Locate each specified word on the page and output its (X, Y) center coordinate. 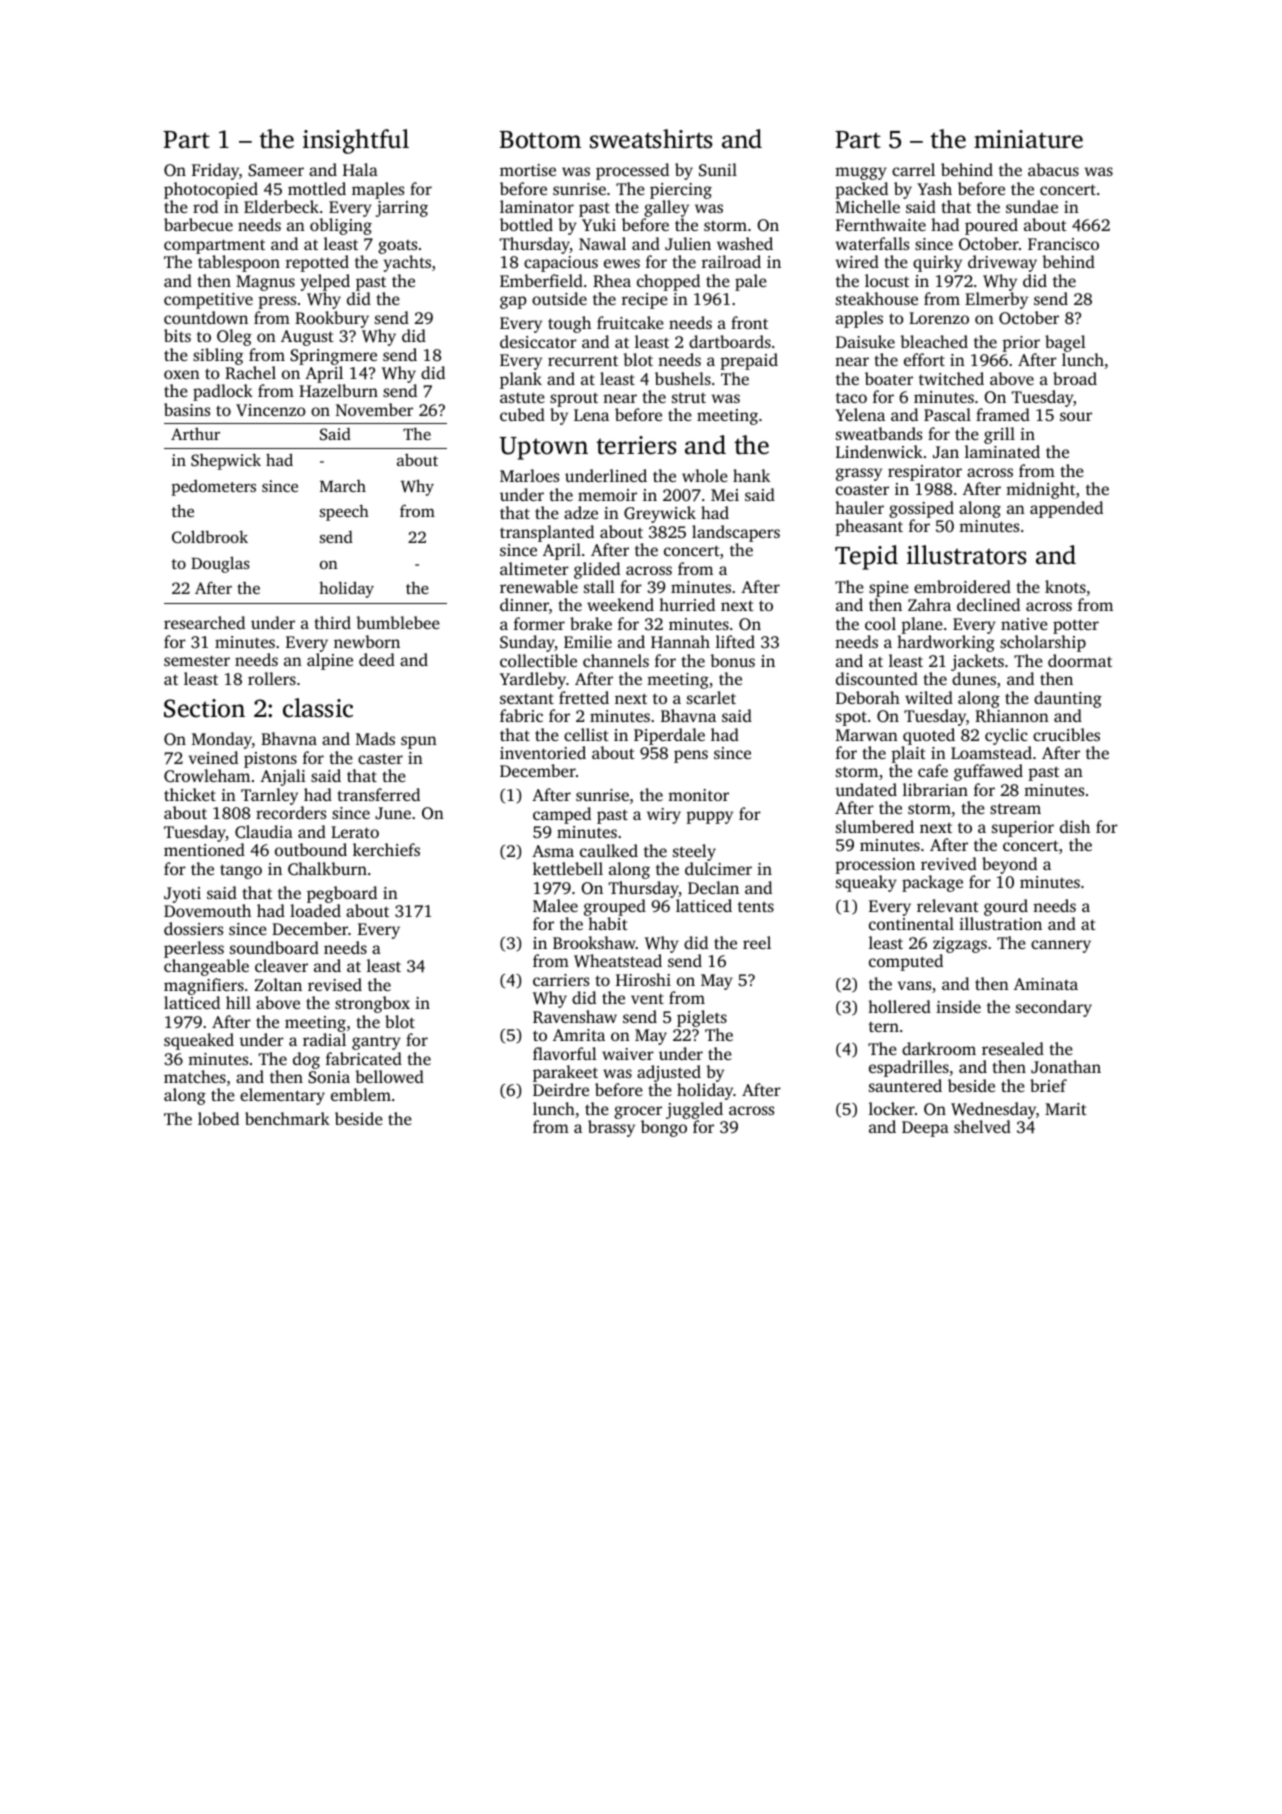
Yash (934, 188)
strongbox (372, 1004)
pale (751, 282)
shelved (982, 1126)
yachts (407, 263)
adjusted (669, 1073)
